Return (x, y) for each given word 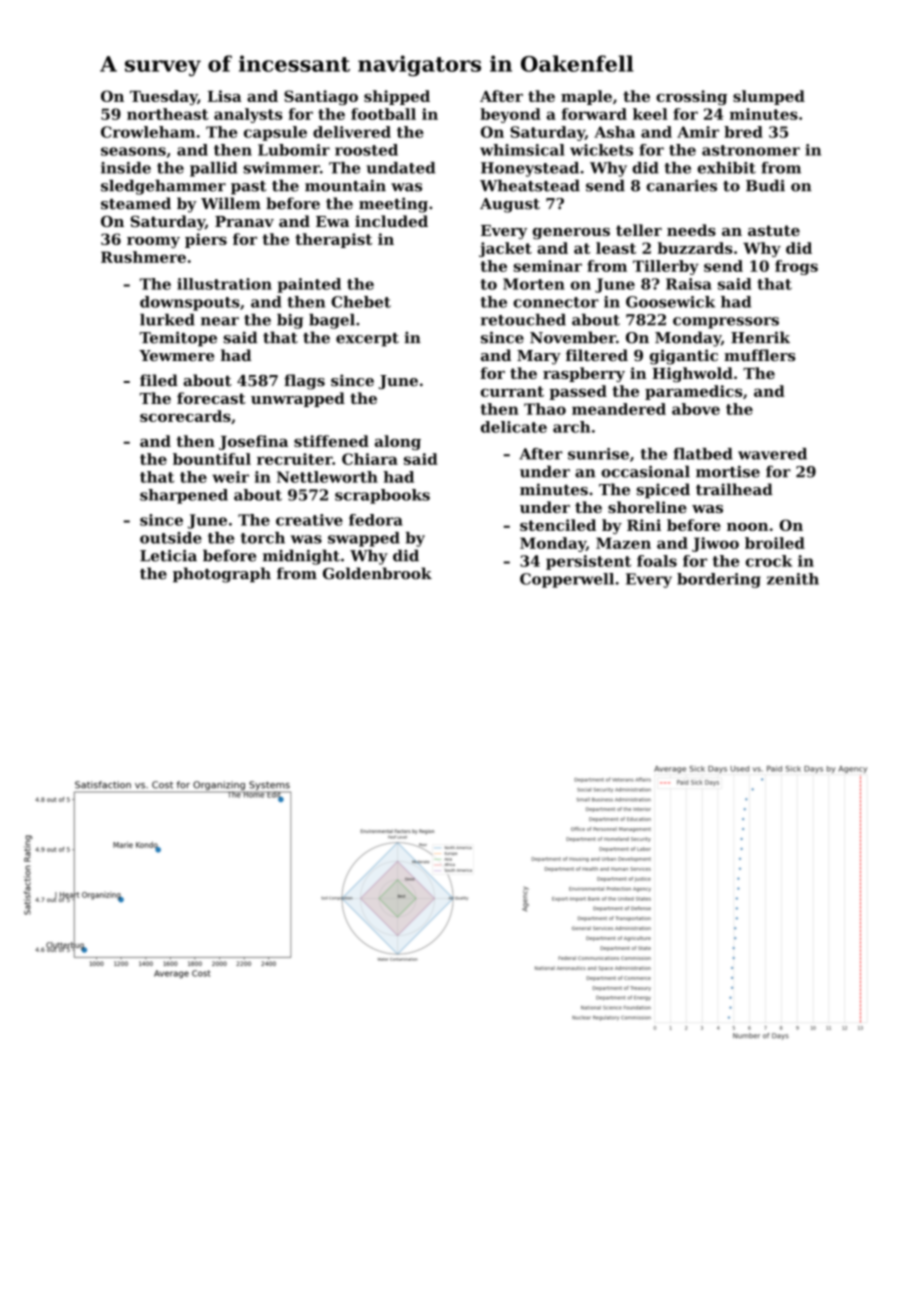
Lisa (225, 96)
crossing (691, 97)
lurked (167, 320)
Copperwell (567, 580)
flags (304, 382)
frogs (796, 267)
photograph (222, 575)
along (398, 442)
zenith (793, 579)
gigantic (684, 357)
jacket (505, 249)
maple (586, 97)
